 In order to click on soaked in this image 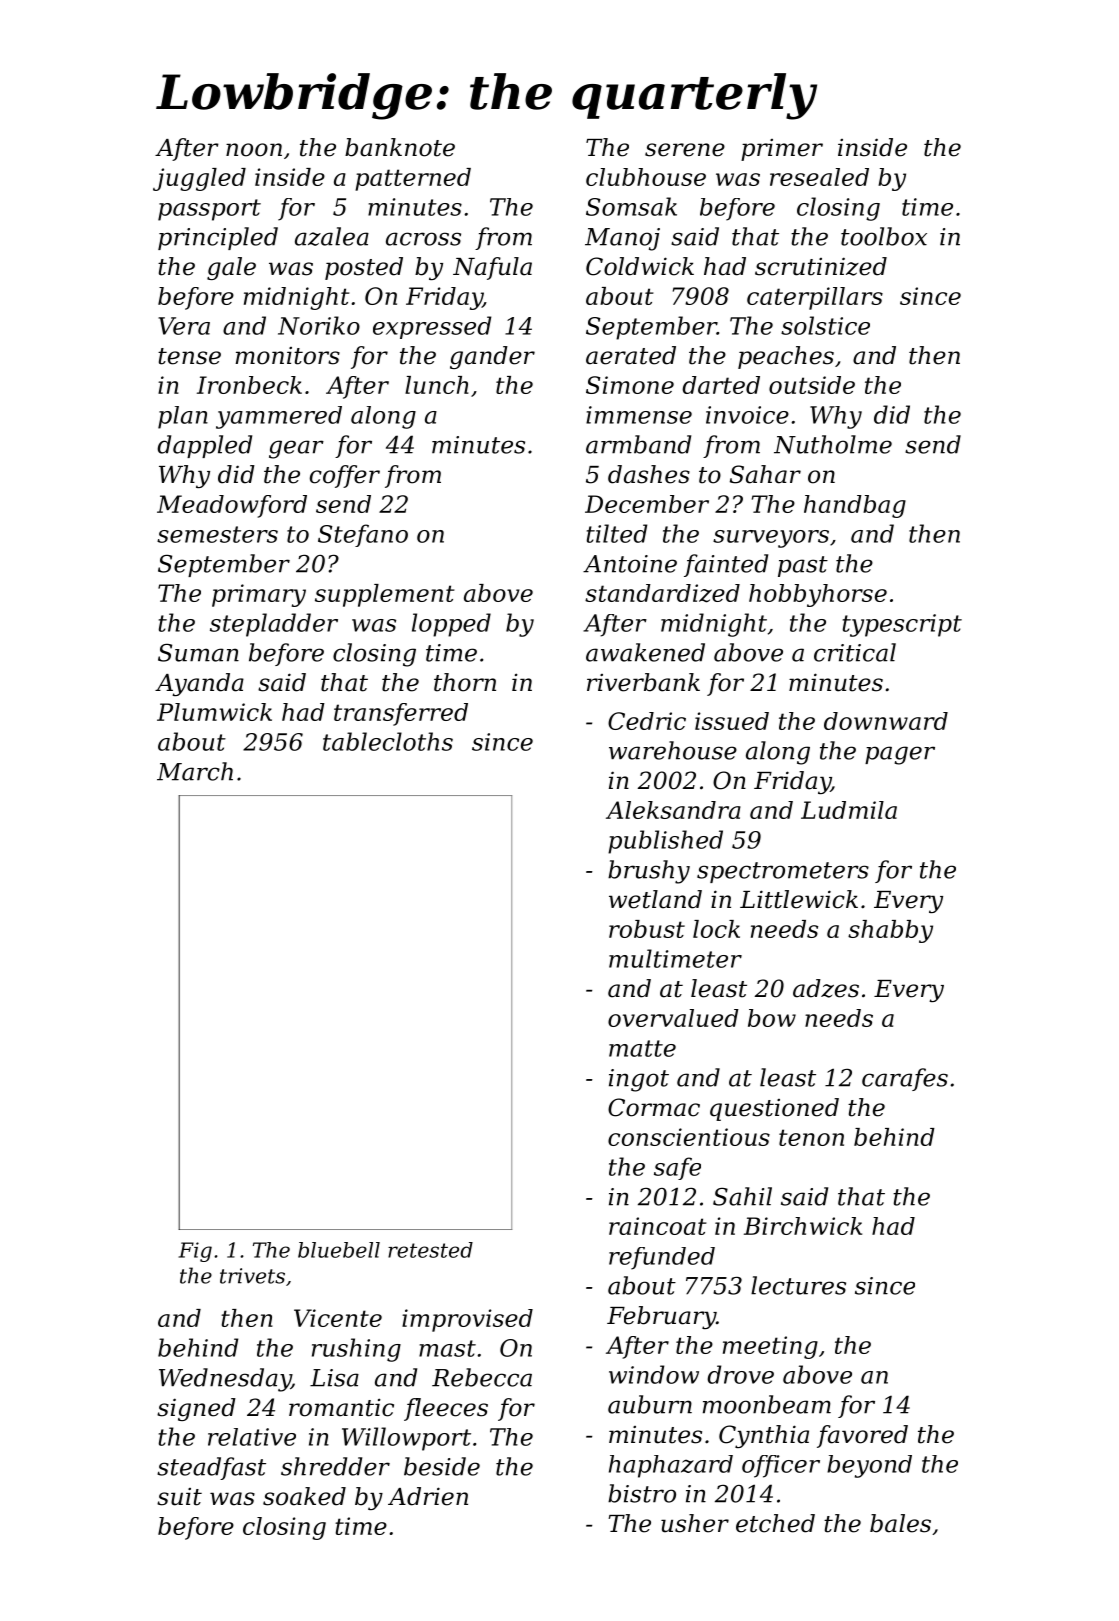, I will do `click(304, 1496)`.
